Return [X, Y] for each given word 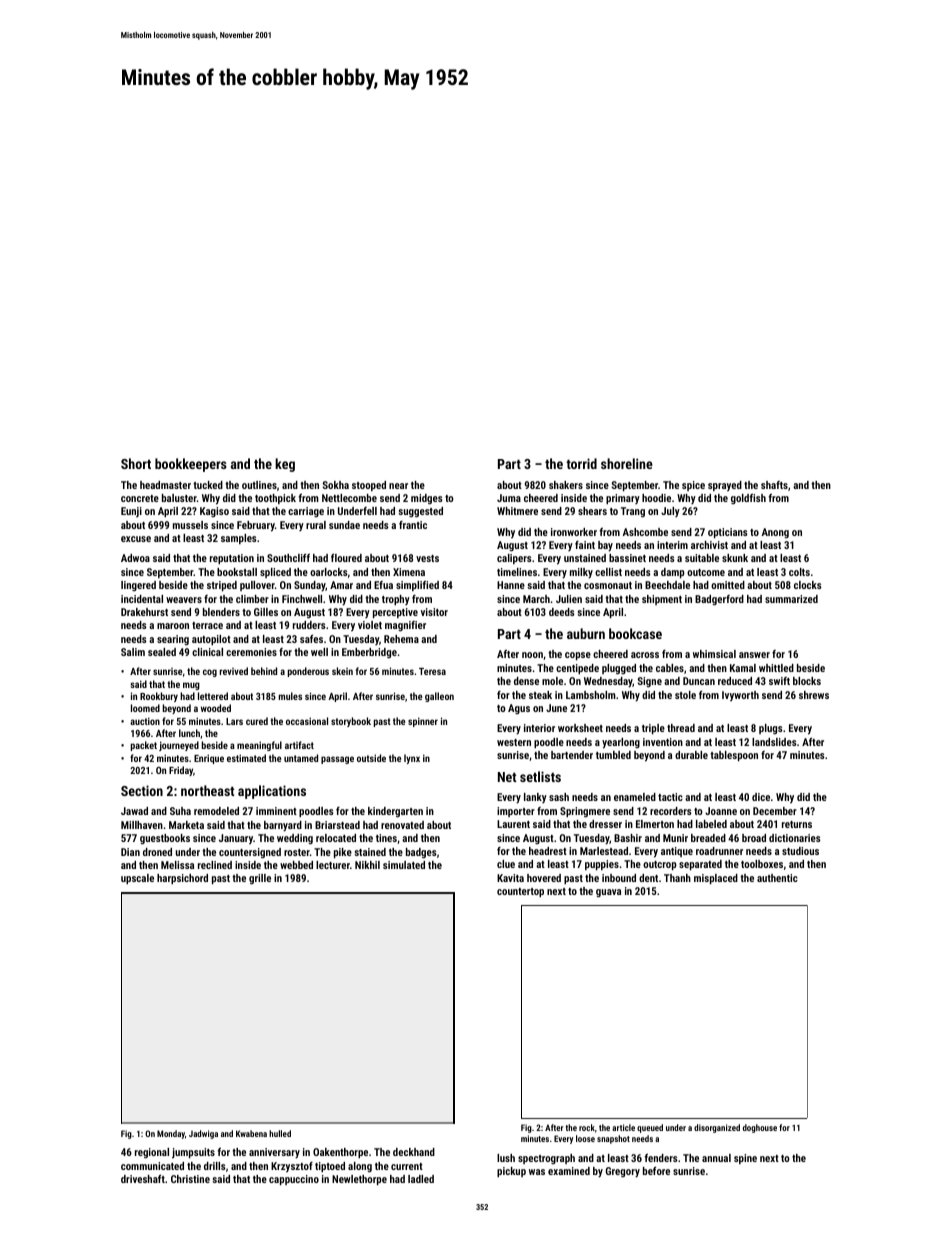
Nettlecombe [349, 498]
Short [136, 463]
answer [754, 655]
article [623, 1127]
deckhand [414, 1152]
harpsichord [182, 879]
